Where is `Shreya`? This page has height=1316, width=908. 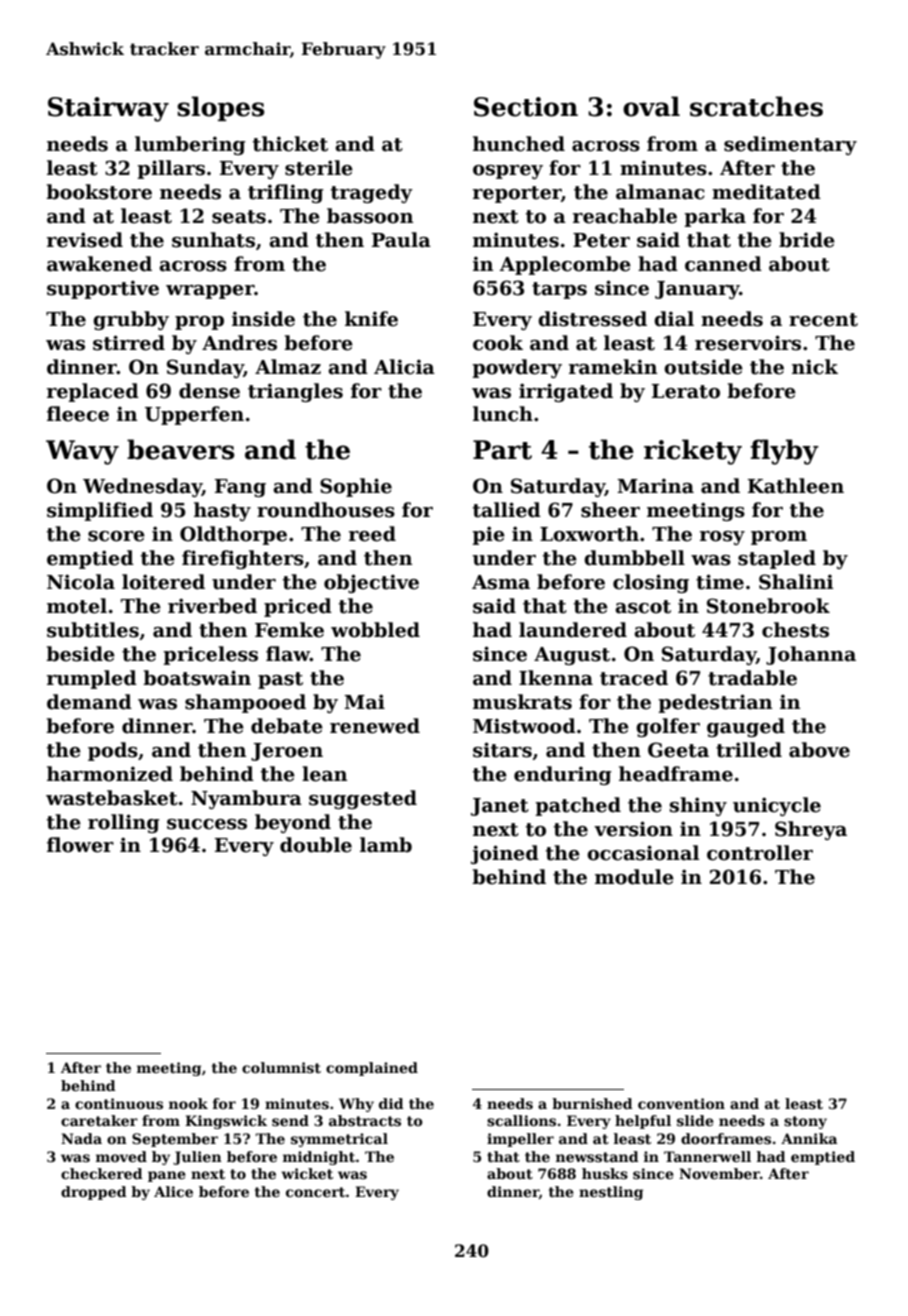 Shreya is located at coordinates (811, 830).
